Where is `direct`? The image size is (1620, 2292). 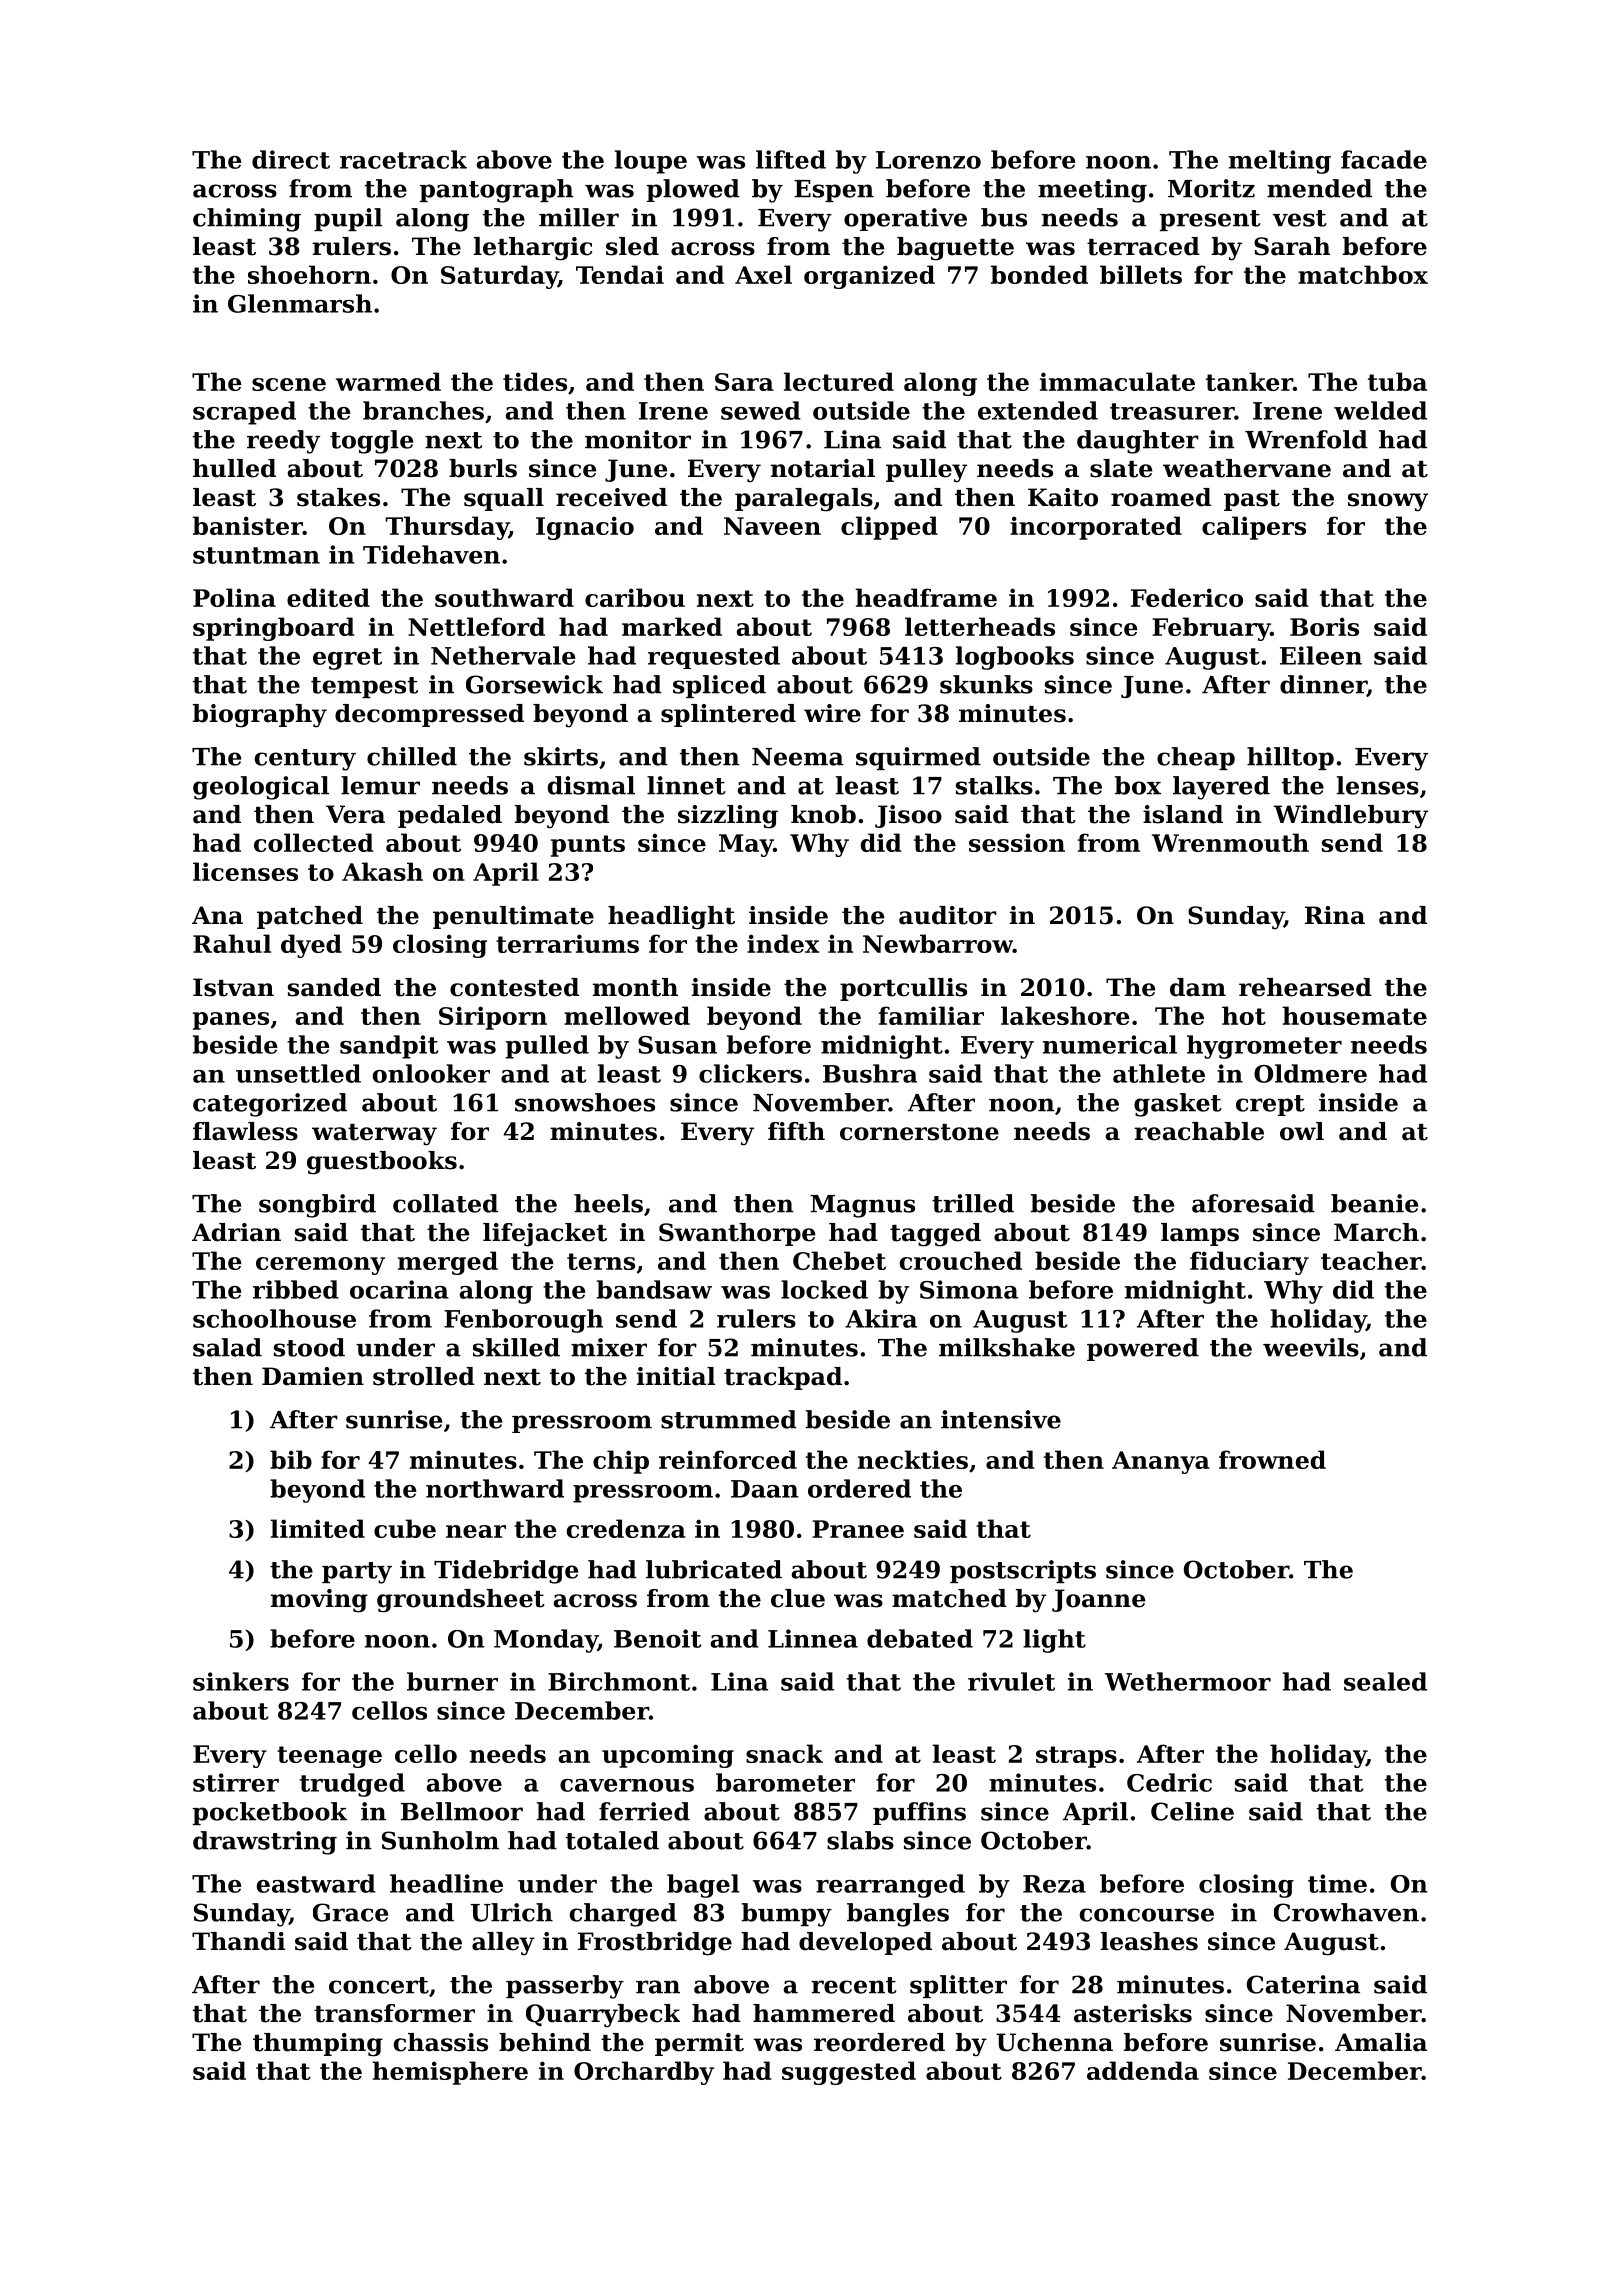
direct is located at coordinates (291, 159).
